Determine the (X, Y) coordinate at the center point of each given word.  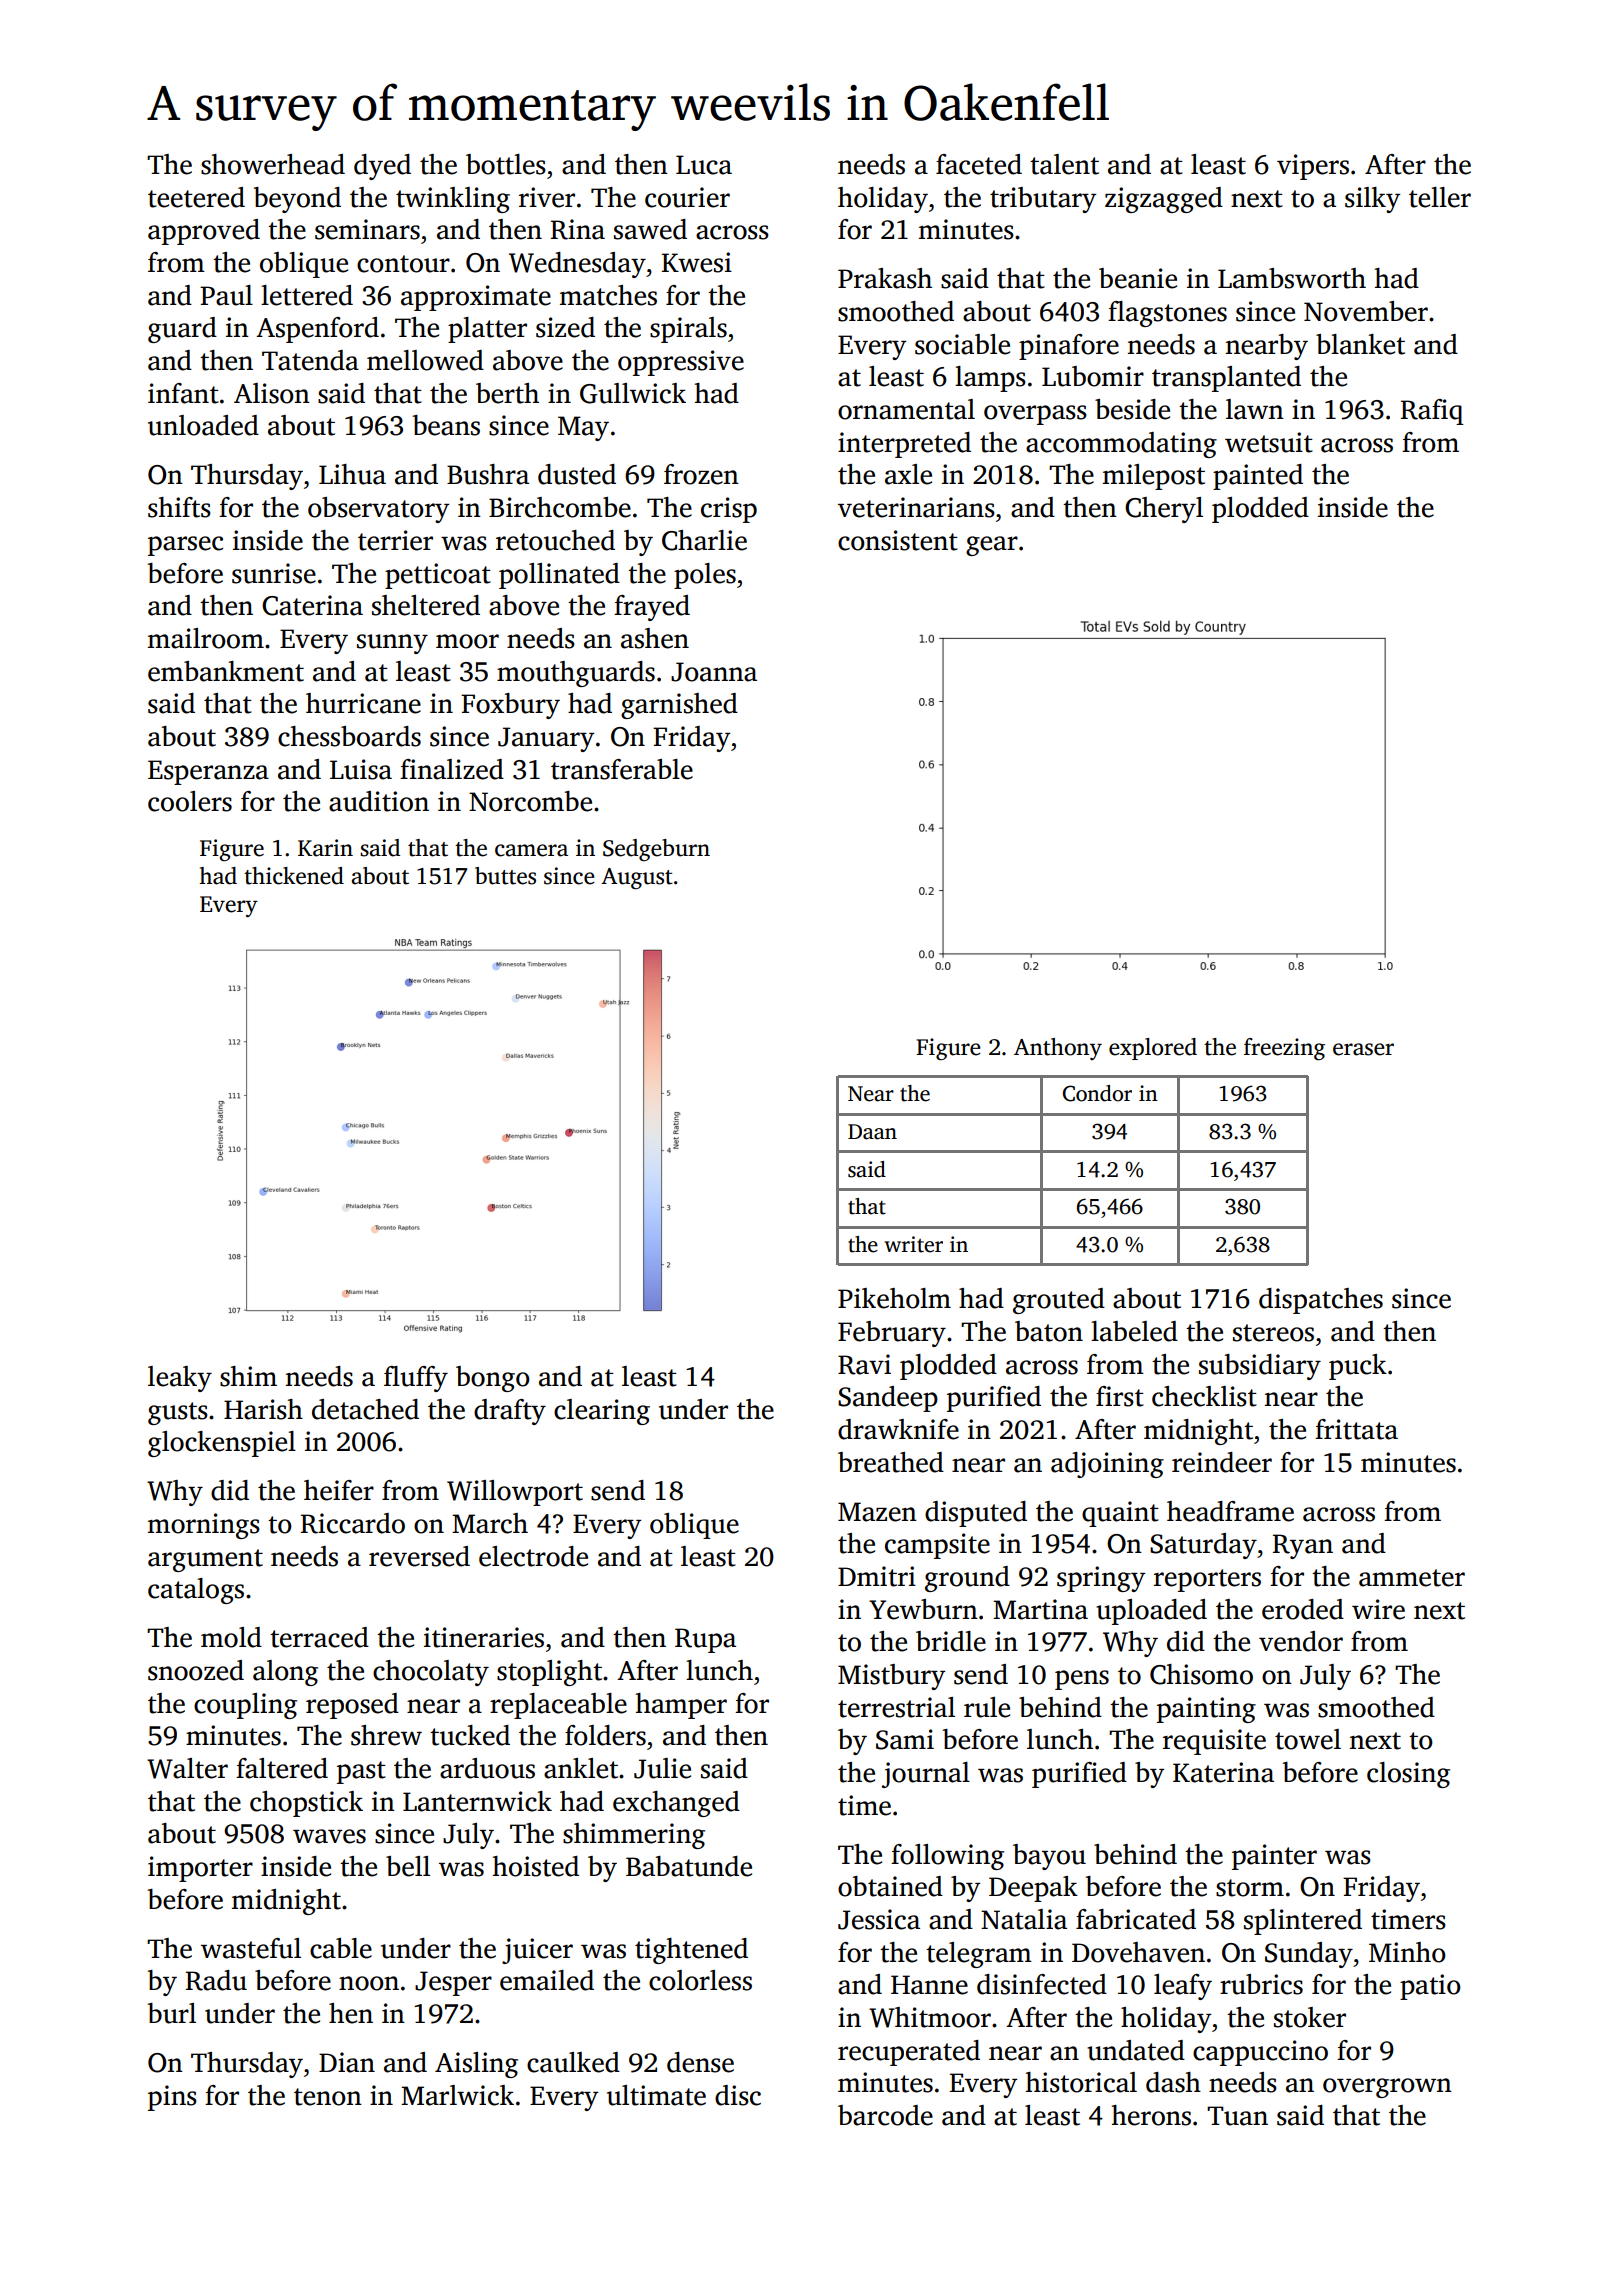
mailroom (206, 638)
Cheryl (1164, 510)
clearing (602, 1412)
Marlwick (457, 2095)
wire (1378, 1609)
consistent (898, 540)
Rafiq (1432, 412)
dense (700, 2062)
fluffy (416, 1379)
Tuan (1237, 2116)
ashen (655, 638)
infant (183, 393)
